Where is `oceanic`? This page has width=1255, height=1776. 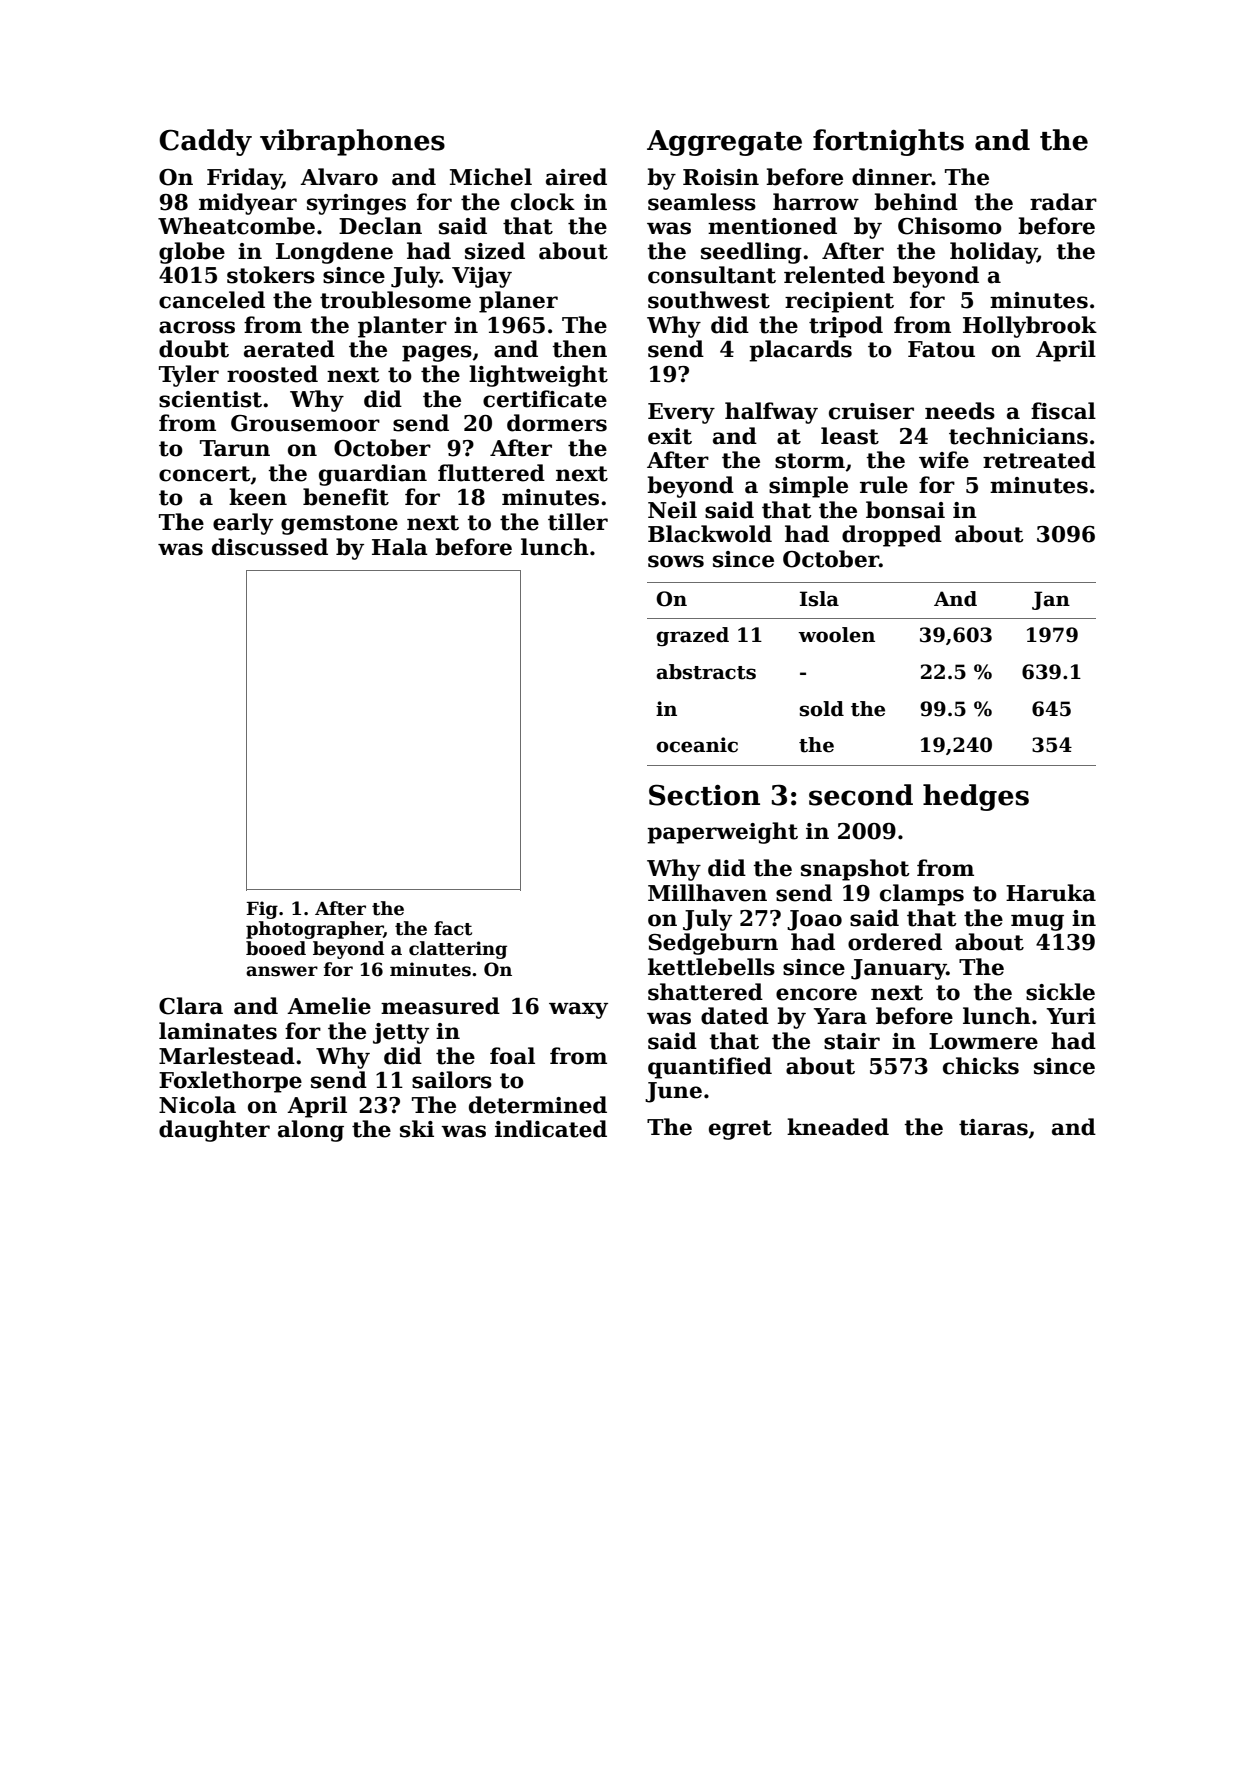 oceanic is located at coordinates (697, 745).
